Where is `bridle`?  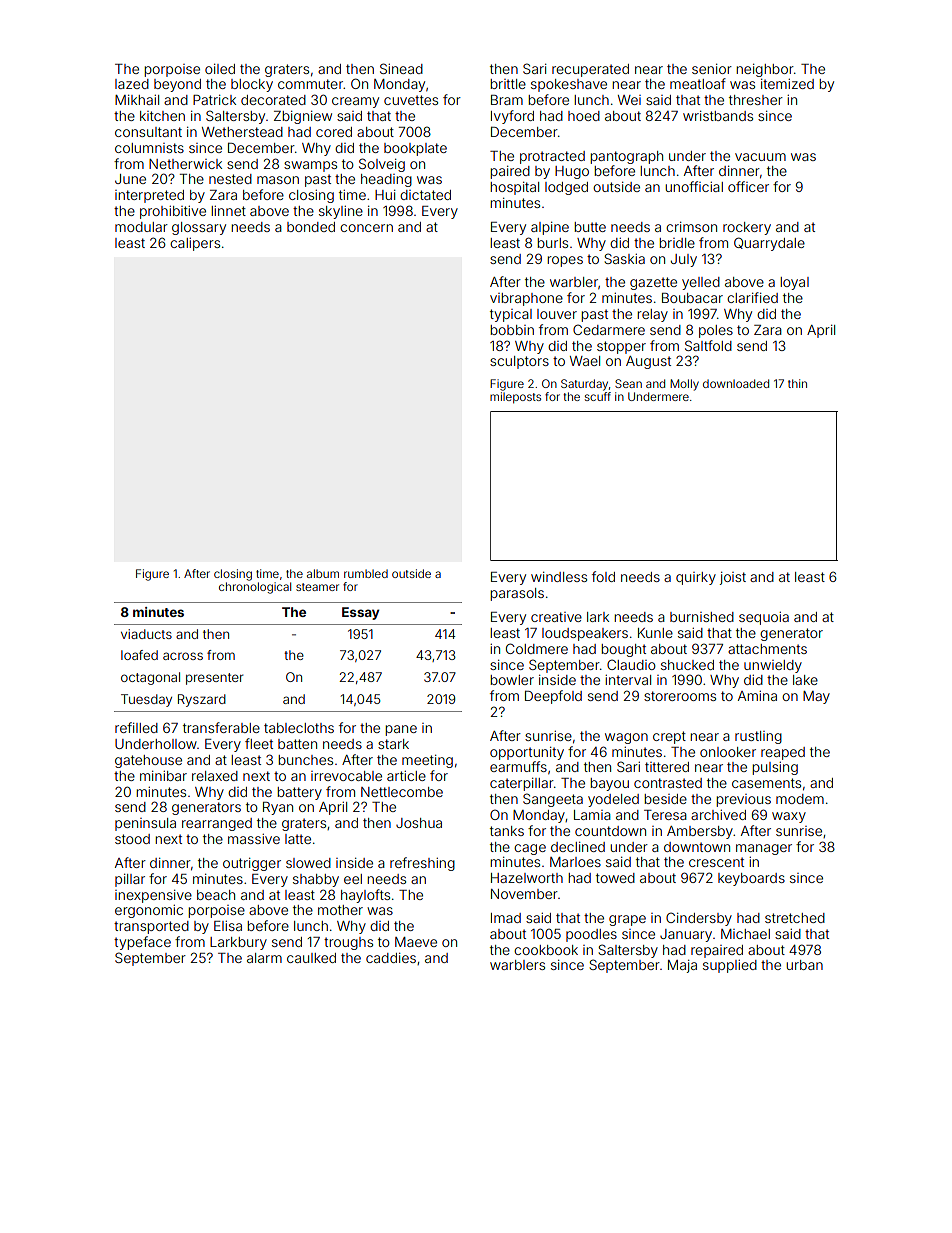
bridle is located at coordinates (677, 243).
